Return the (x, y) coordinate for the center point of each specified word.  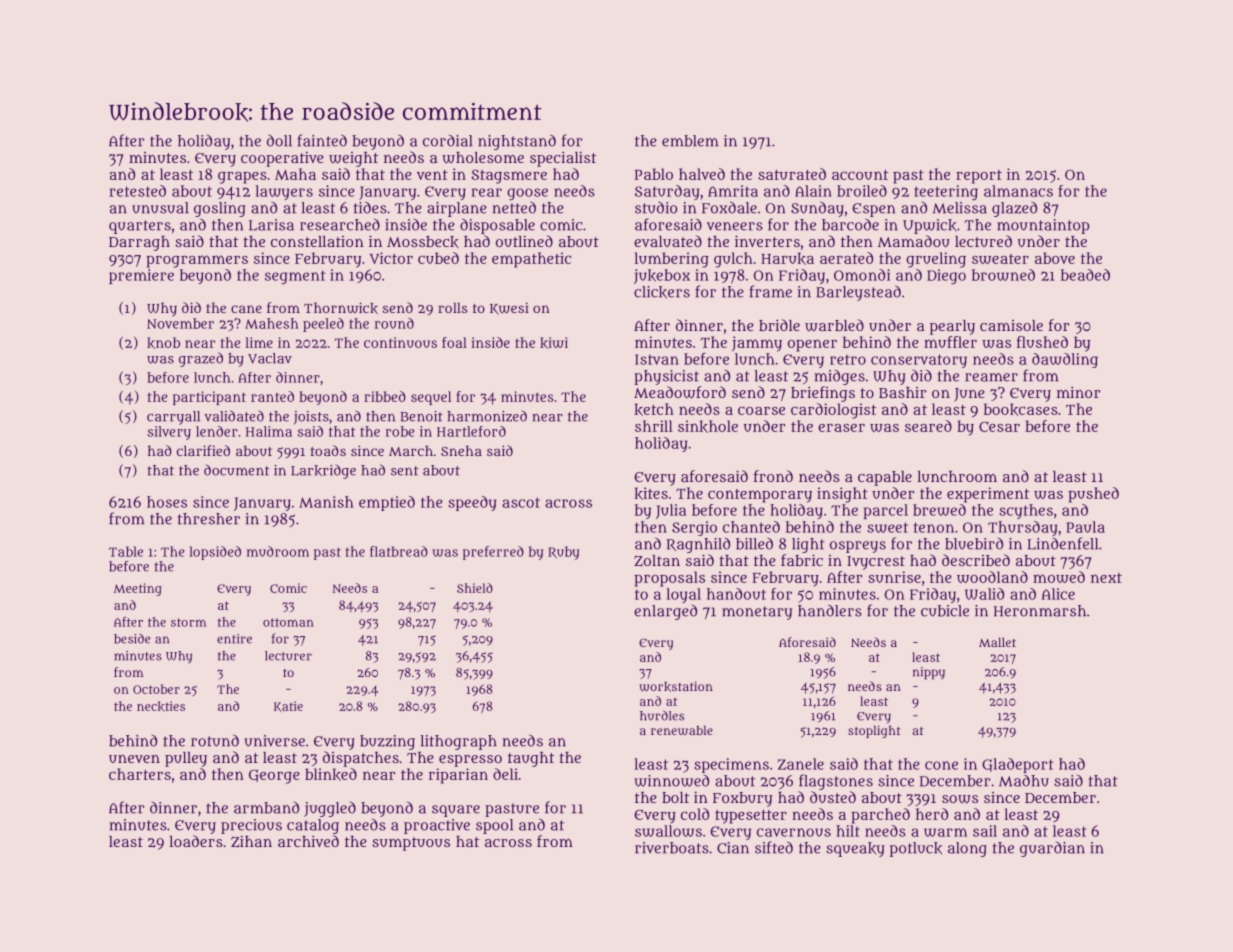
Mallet (997, 642)
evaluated (668, 241)
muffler (950, 342)
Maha (295, 174)
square (456, 811)
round (394, 323)
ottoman (288, 622)
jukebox (662, 276)
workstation (676, 686)
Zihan (251, 842)
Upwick (930, 226)
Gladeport (1018, 765)
